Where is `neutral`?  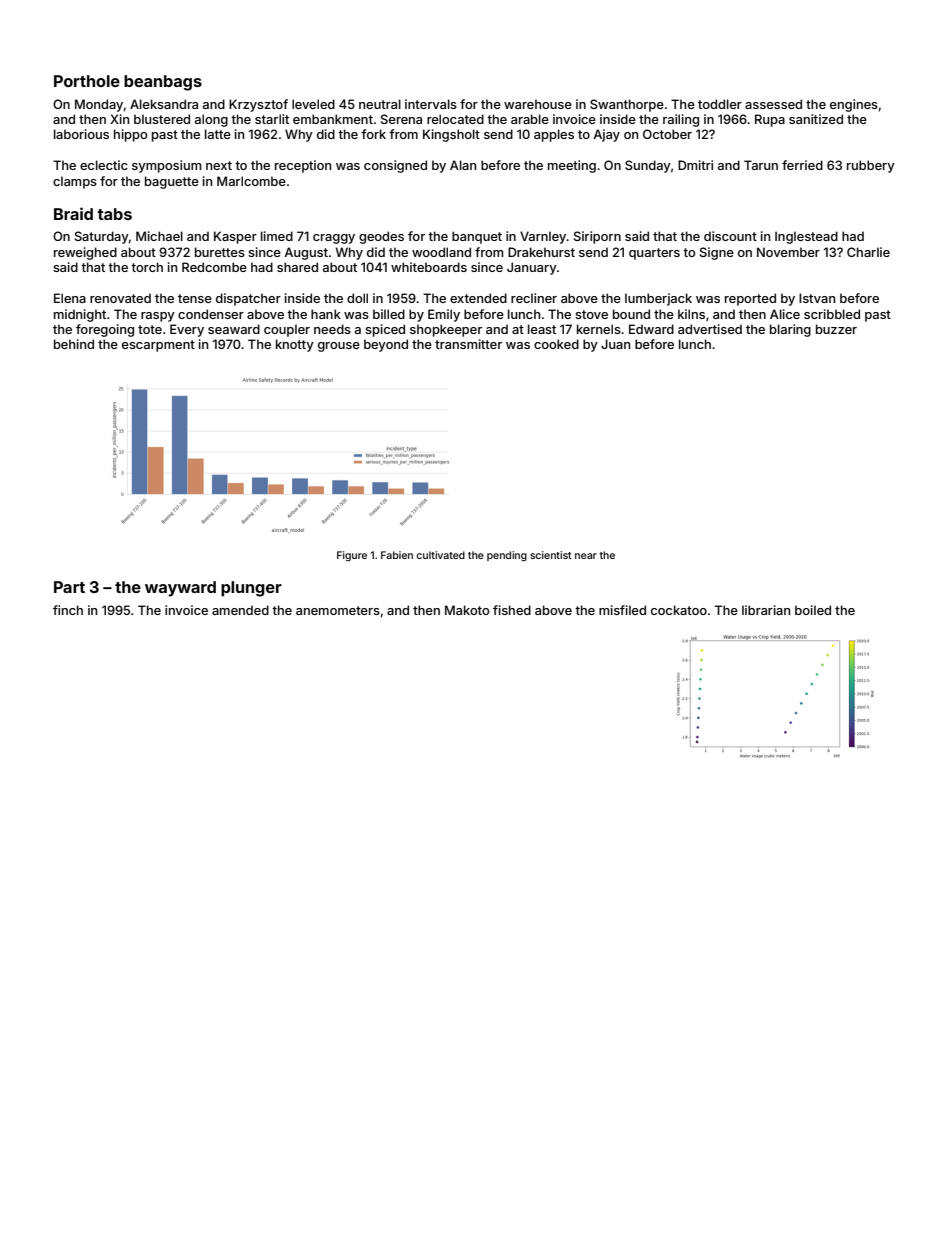
neutral is located at coordinates (380, 104).
